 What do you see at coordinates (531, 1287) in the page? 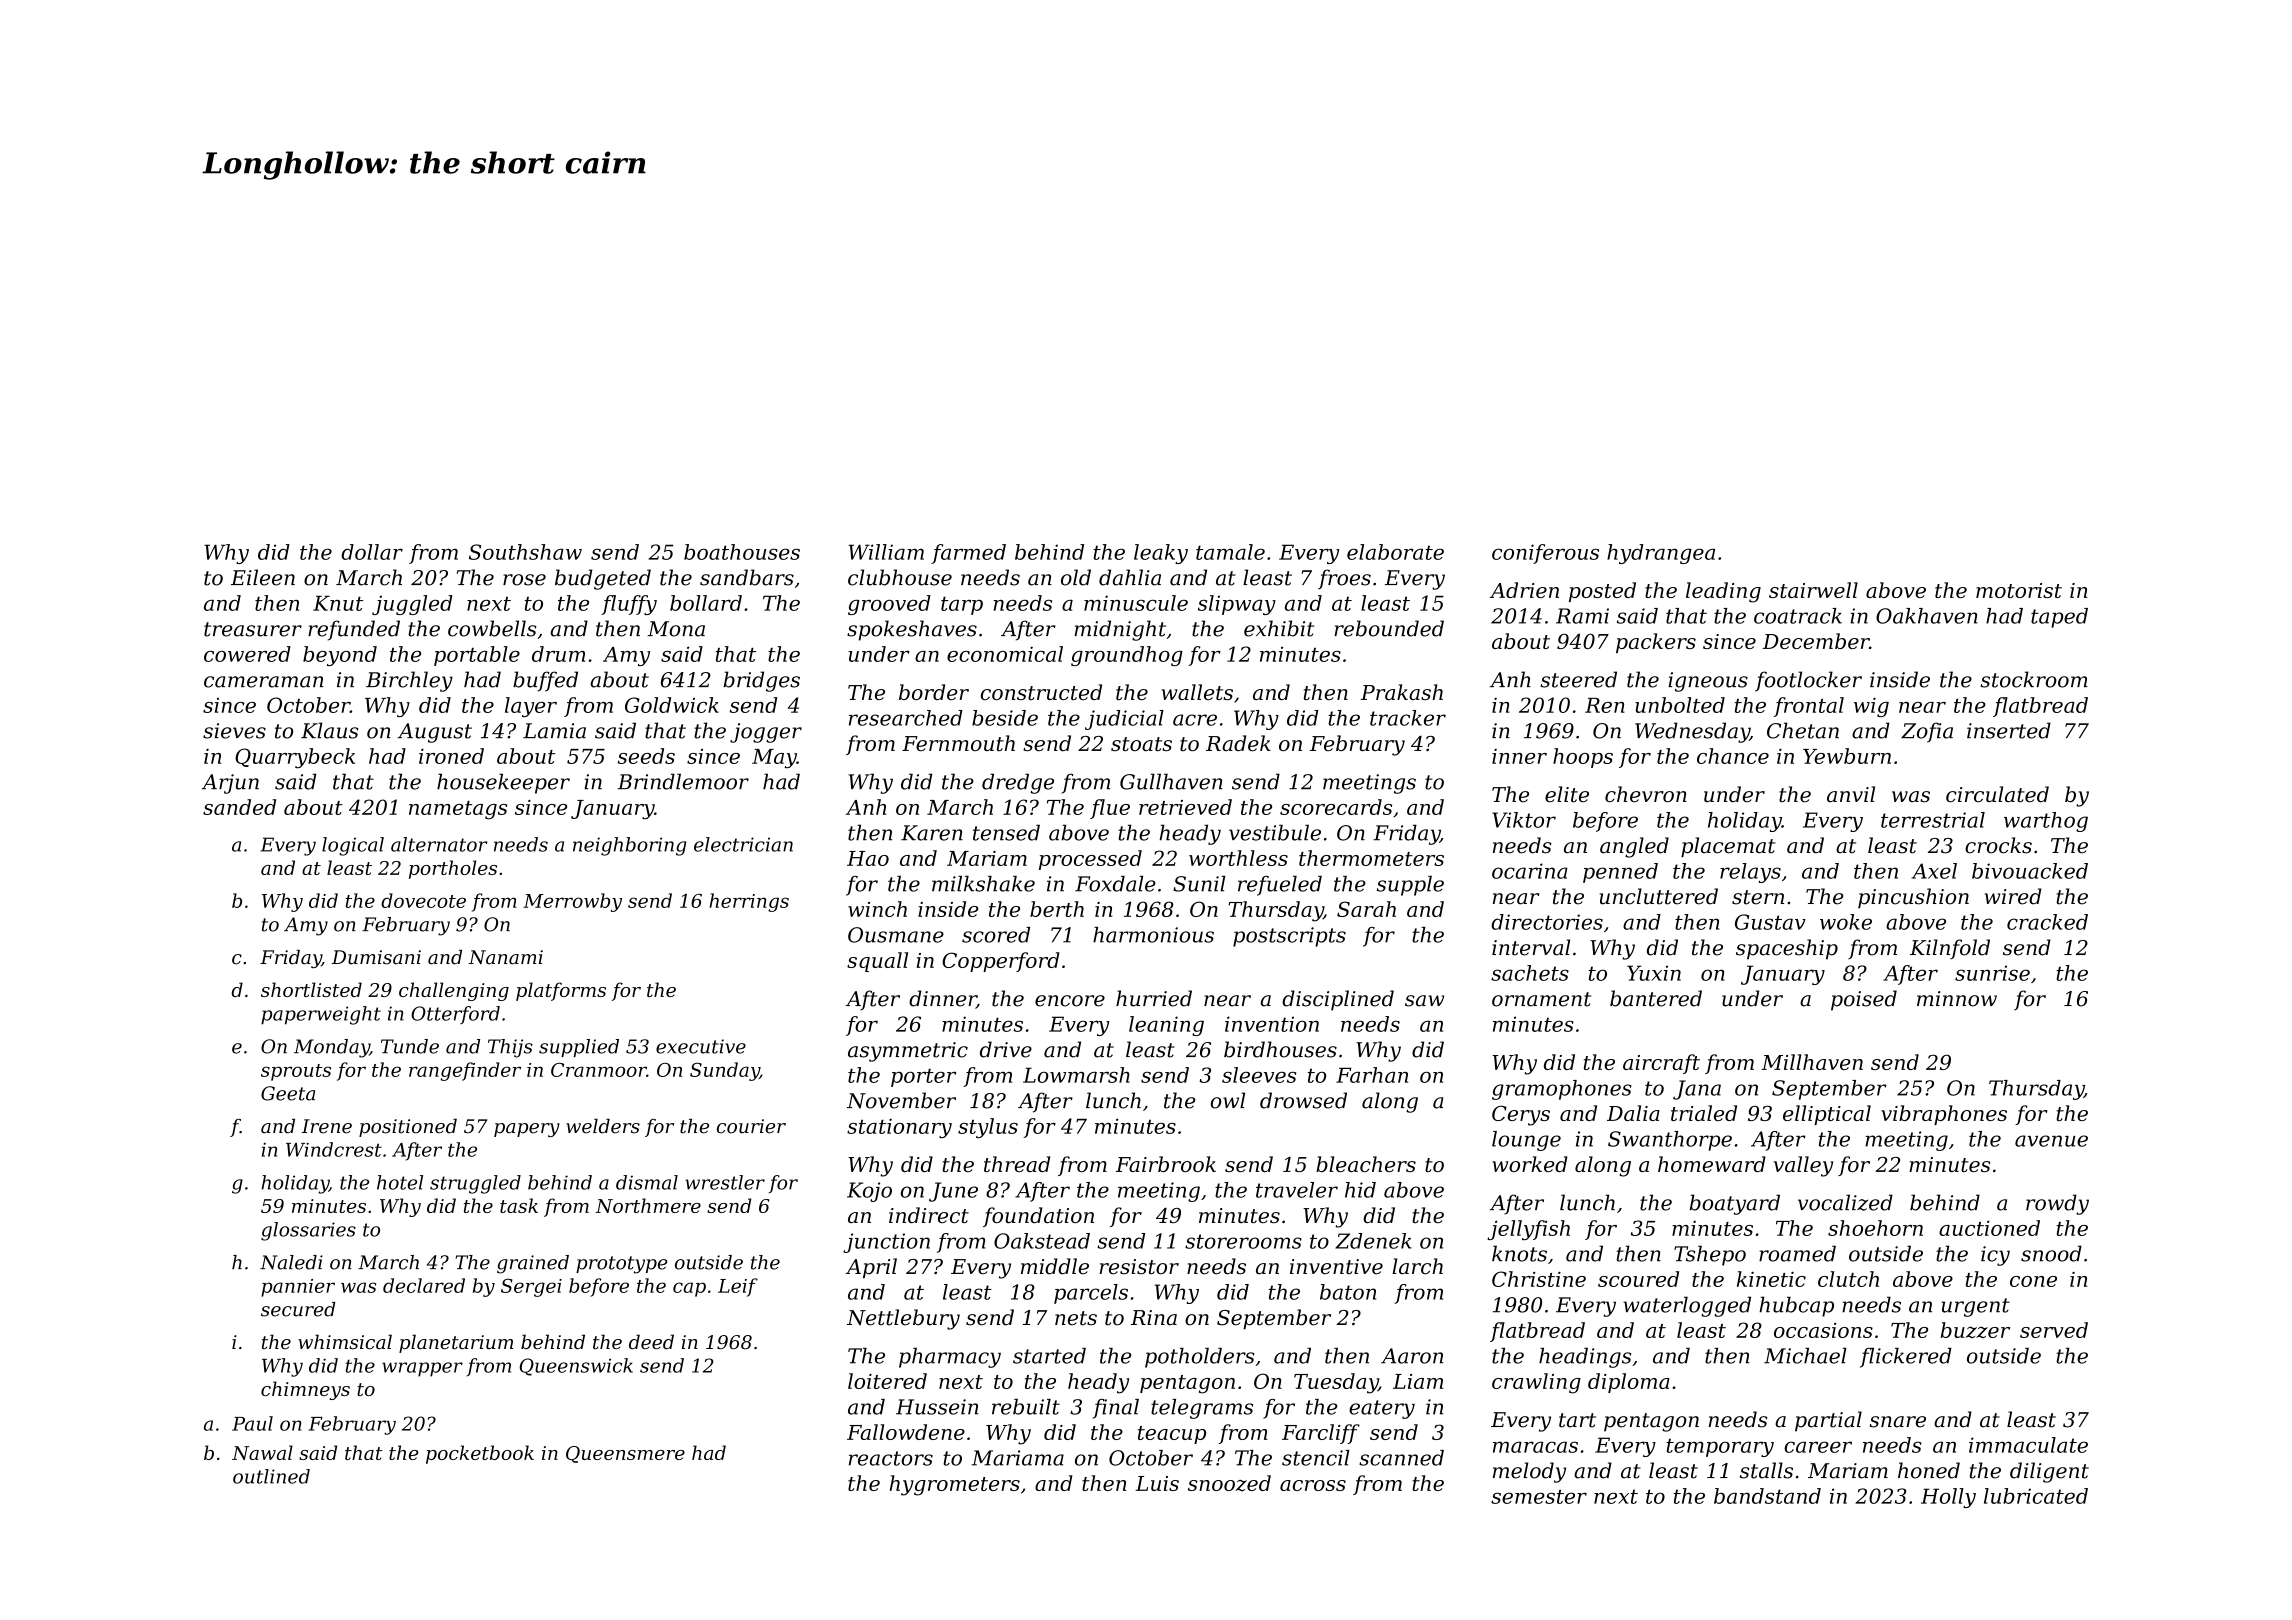
I see `Sergei` at bounding box center [531, 1287].
